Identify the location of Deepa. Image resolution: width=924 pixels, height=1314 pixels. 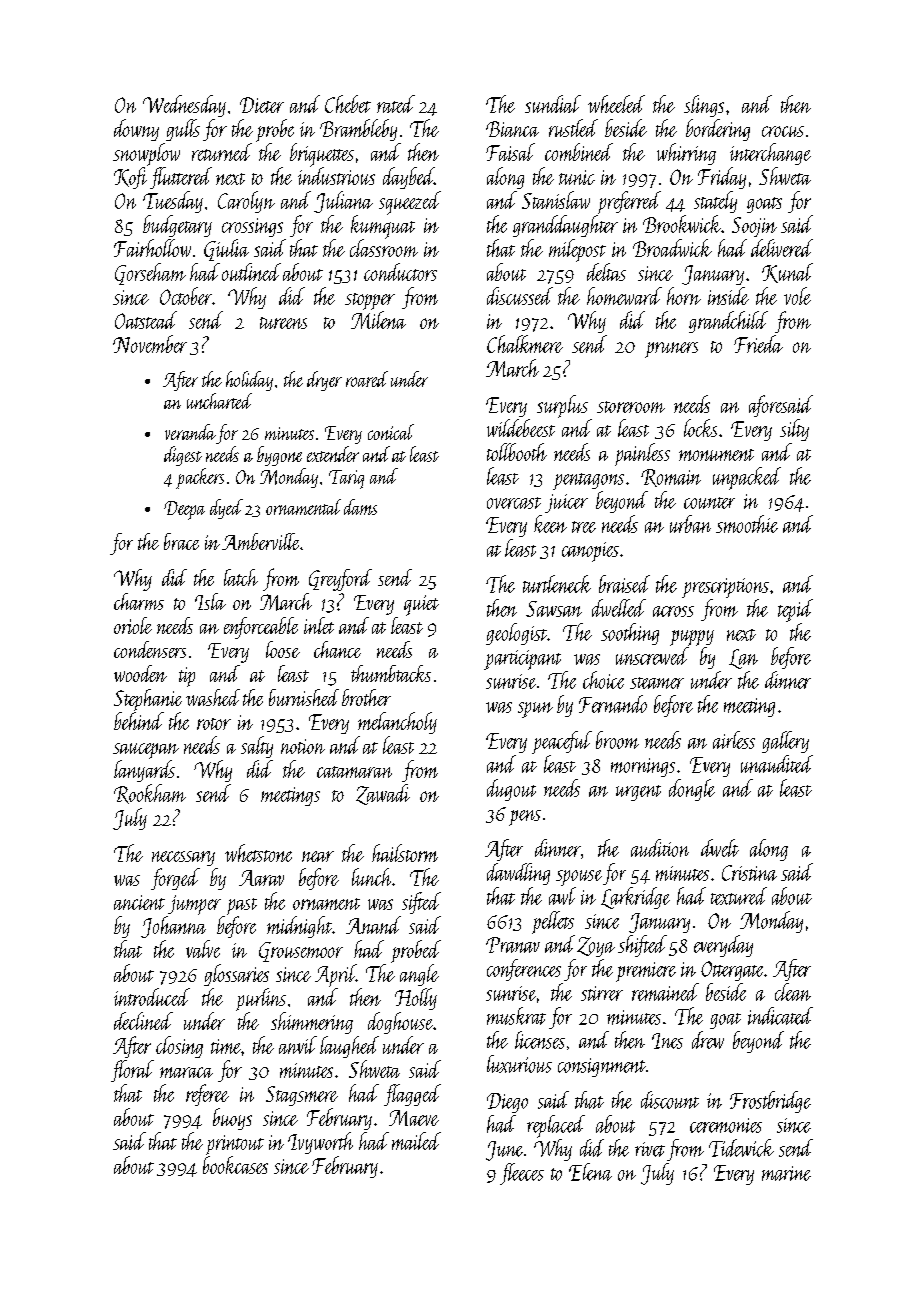
(184, 510).
